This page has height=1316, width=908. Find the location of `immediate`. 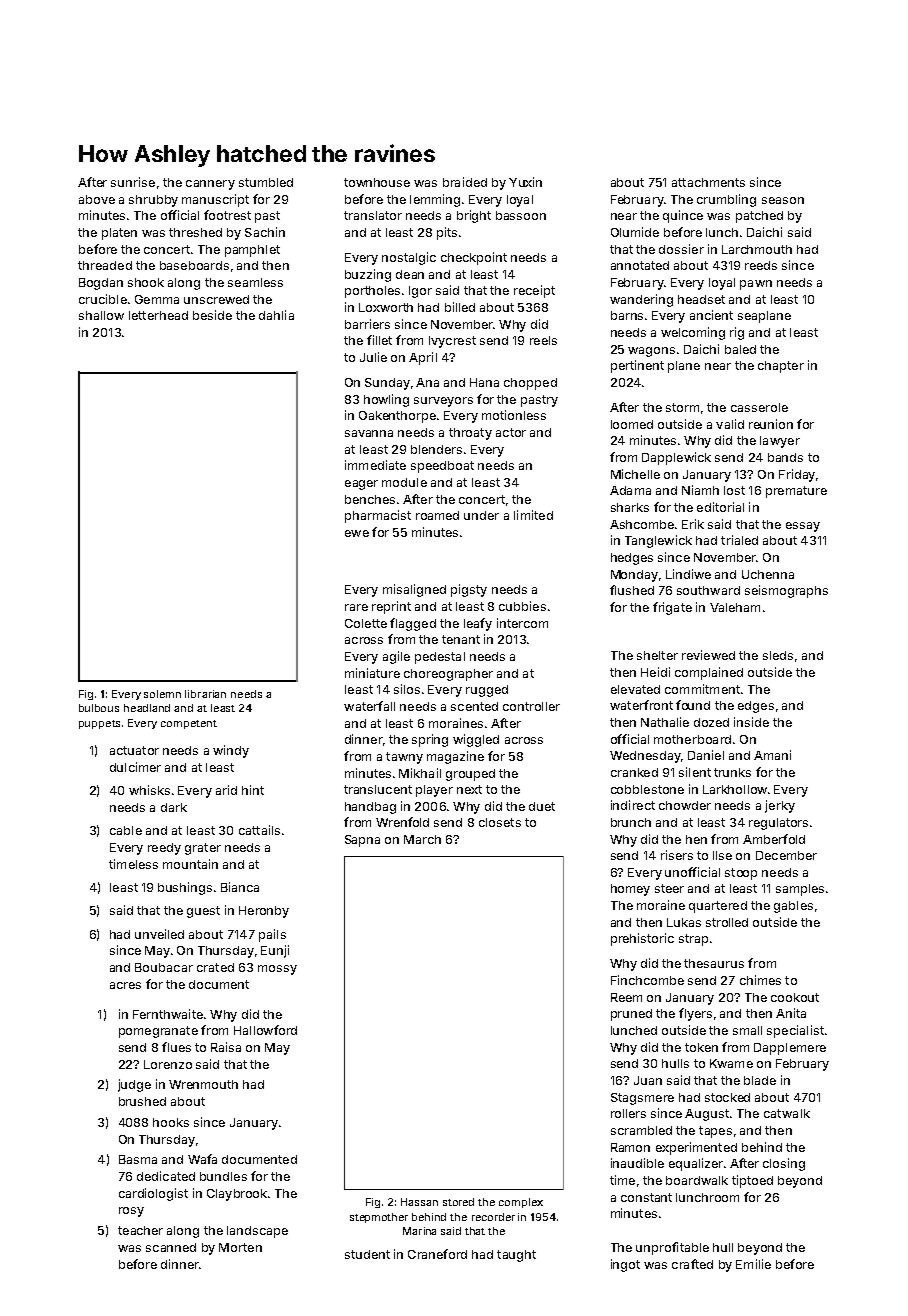

immediate is located at coordinates (375, 465).
